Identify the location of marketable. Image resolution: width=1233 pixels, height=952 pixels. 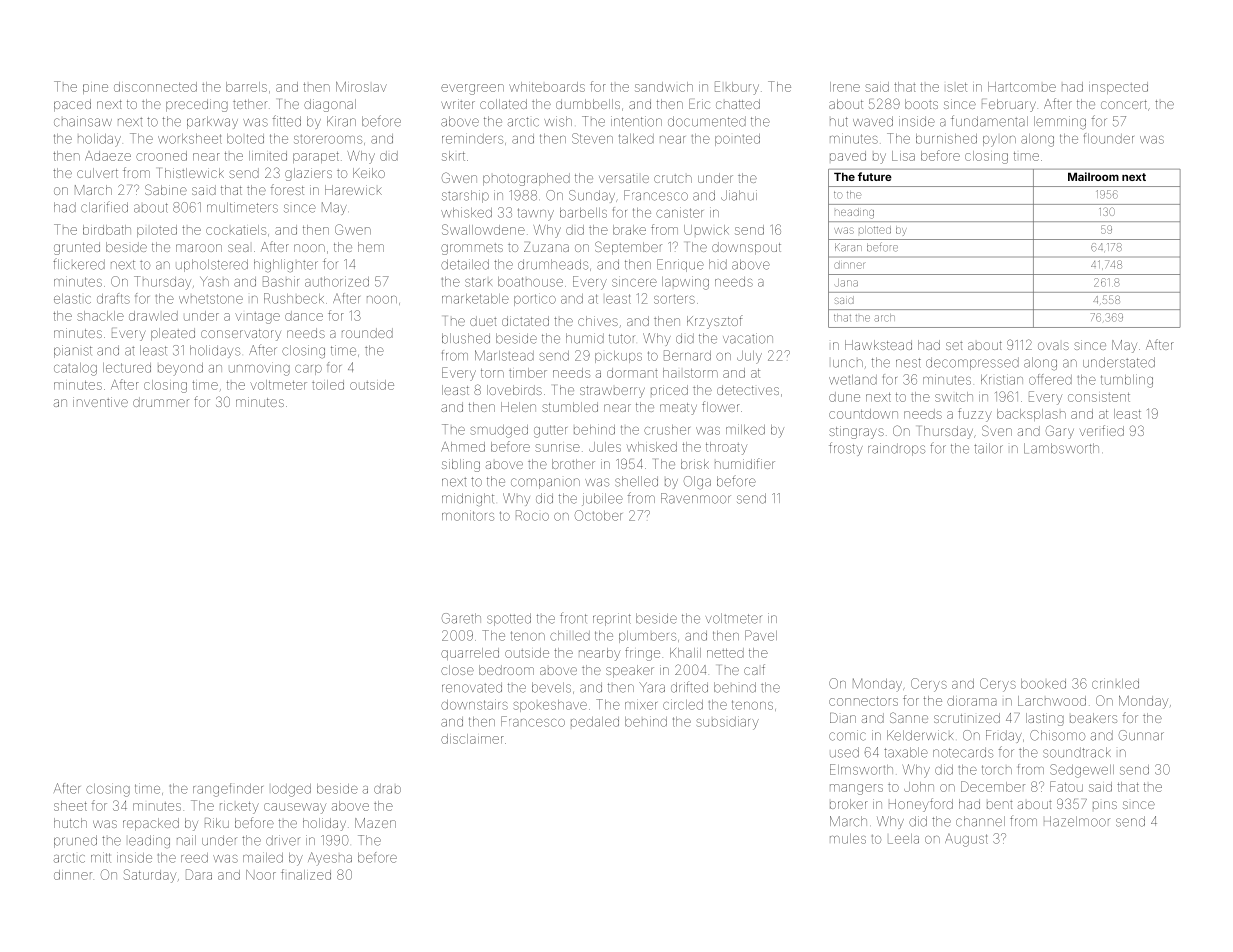
(475, 299).
